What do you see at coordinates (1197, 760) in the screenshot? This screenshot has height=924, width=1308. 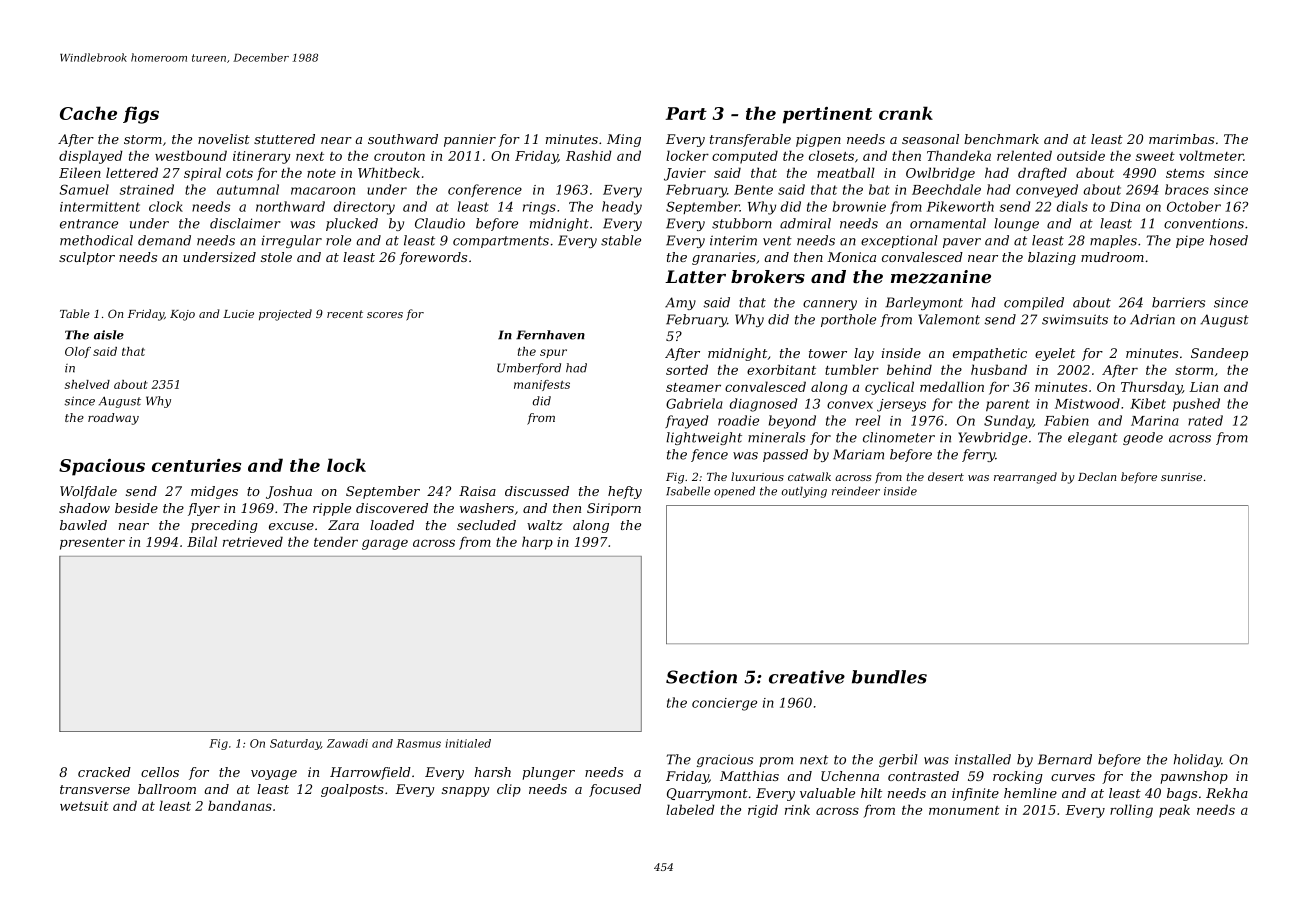 I see `holiday` at bounding box center [1197, 760].
